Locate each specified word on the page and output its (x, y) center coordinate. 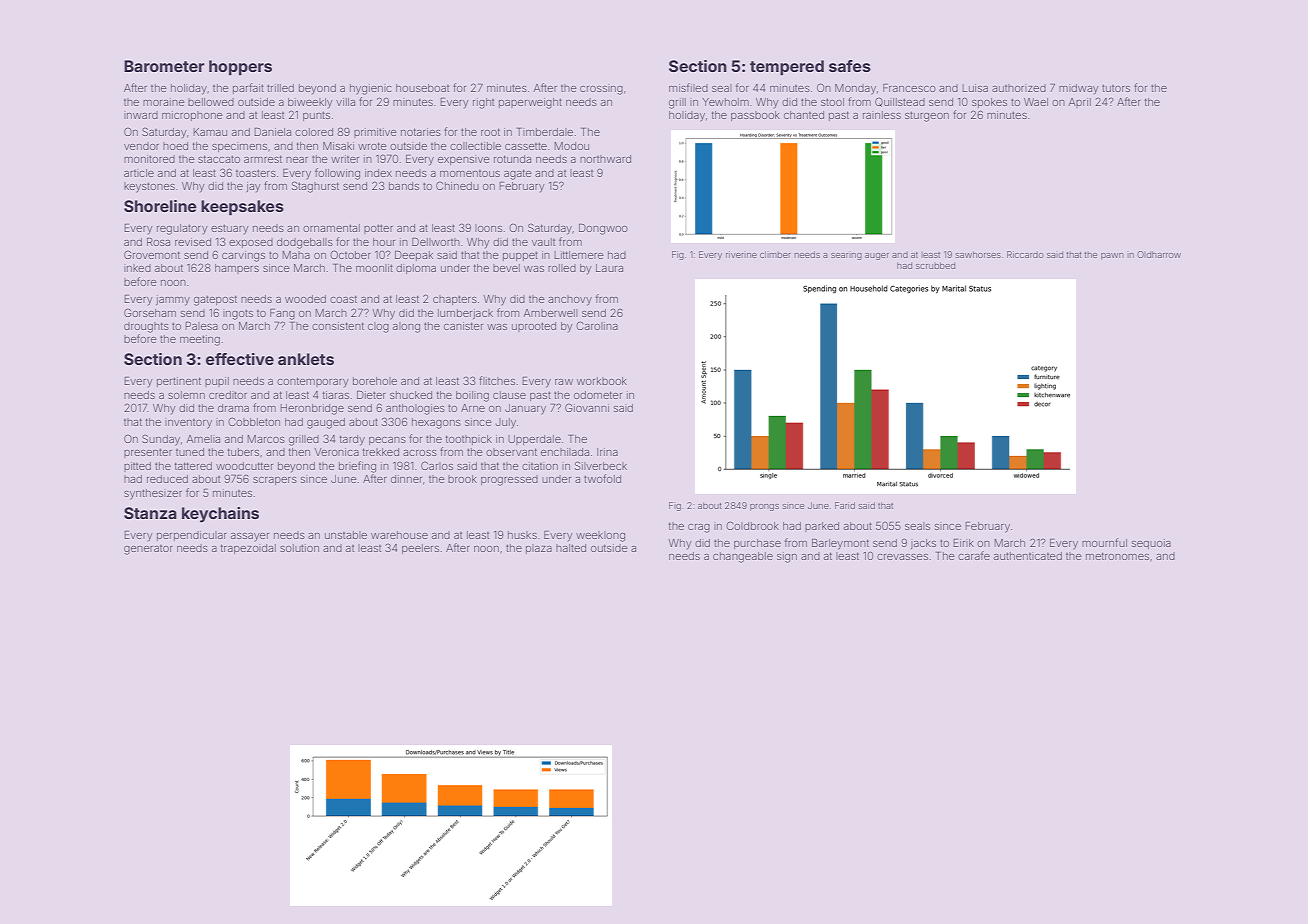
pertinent (179, 382)
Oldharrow (1159, 254)
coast (343, 299)
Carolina (597, 325)
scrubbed (935, 265)
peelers (420, 549)
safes (850, 66)
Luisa (975, 88)
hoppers (240, 68)
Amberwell (551, 313)
